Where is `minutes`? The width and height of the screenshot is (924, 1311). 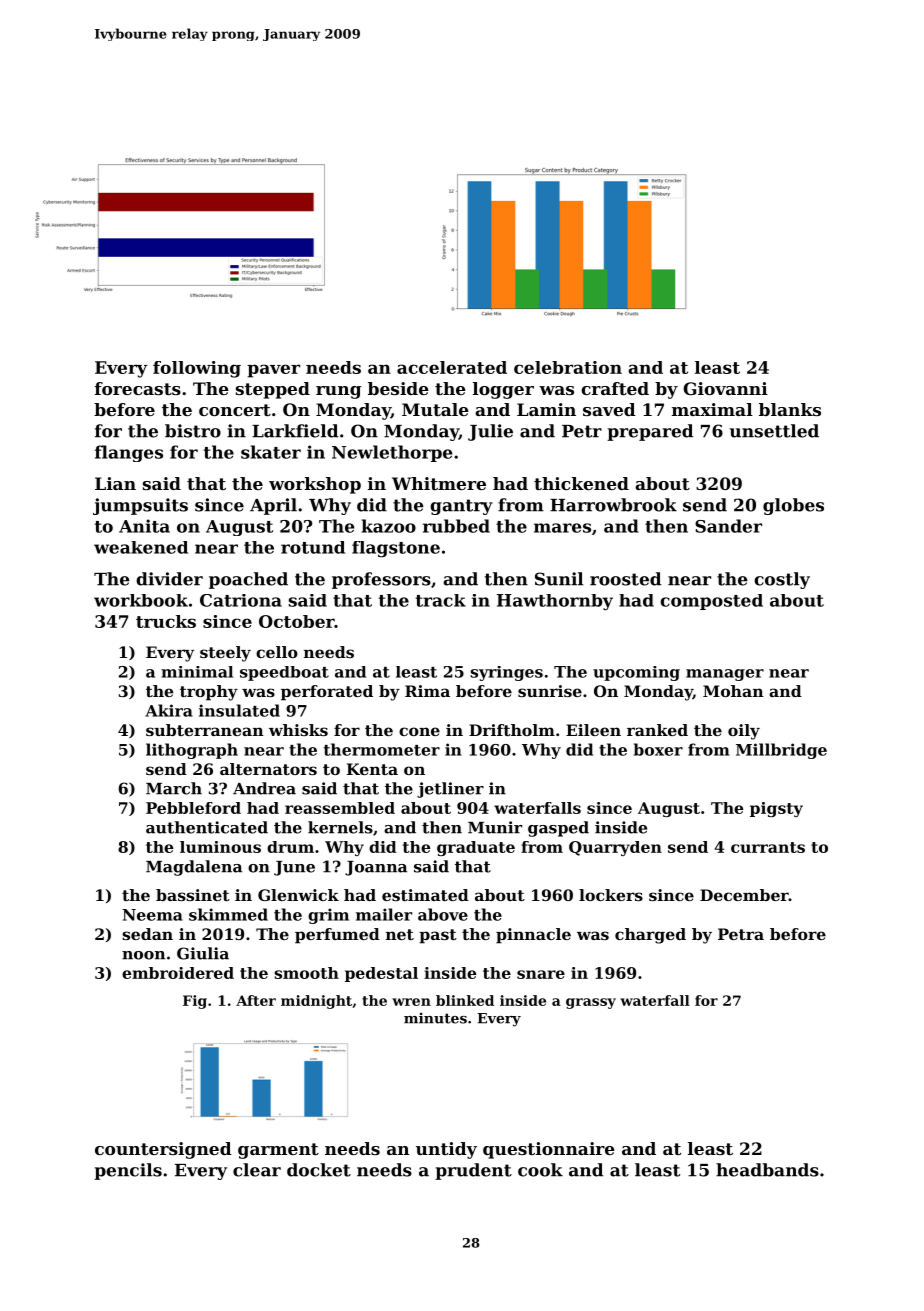
minutes is located at coordinates (435, 1018).
